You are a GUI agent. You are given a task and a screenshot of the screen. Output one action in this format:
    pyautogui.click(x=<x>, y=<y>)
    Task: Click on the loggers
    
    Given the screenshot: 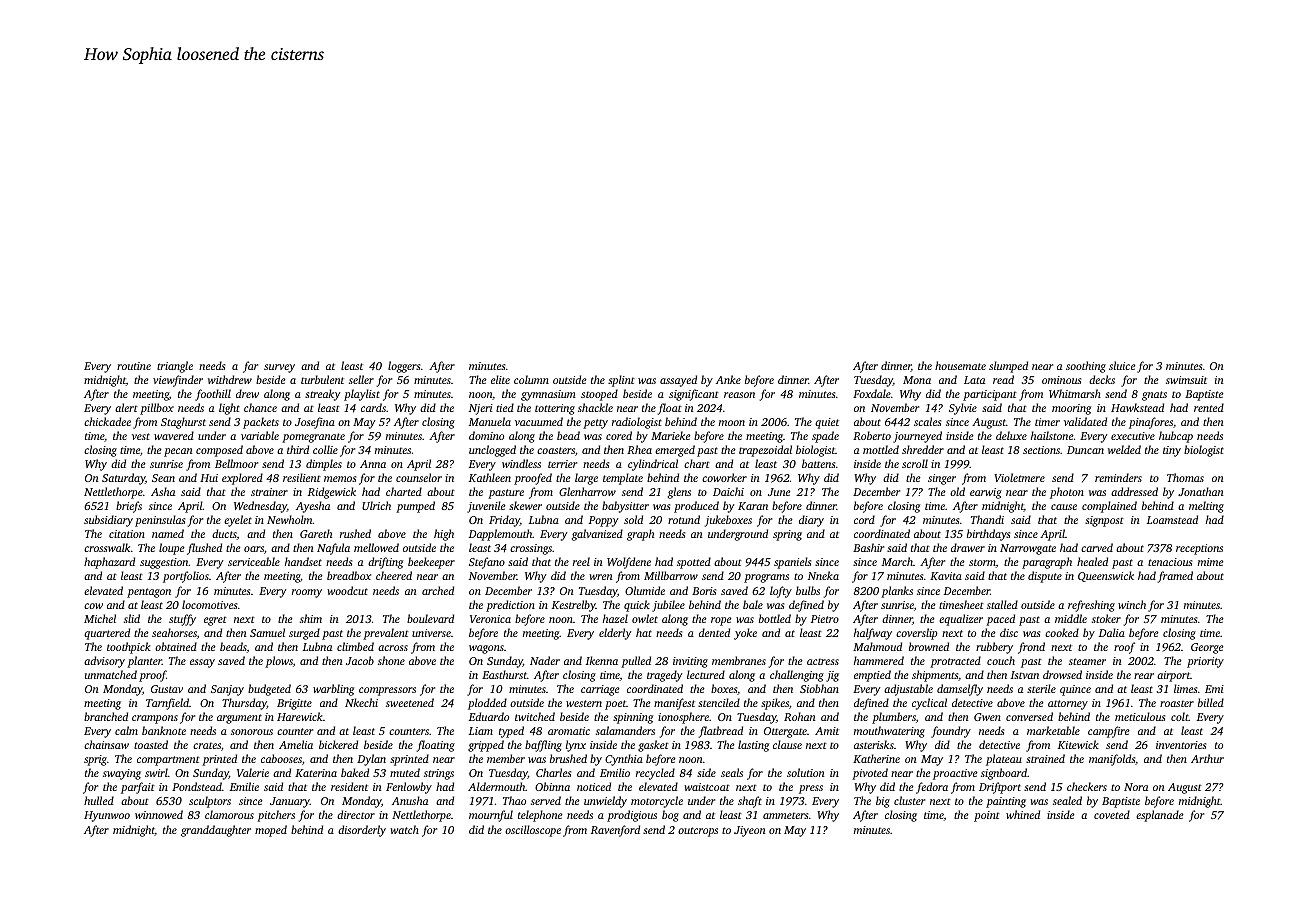 What is the action you would take?
    pyautogui.click(x=404, y=367)
